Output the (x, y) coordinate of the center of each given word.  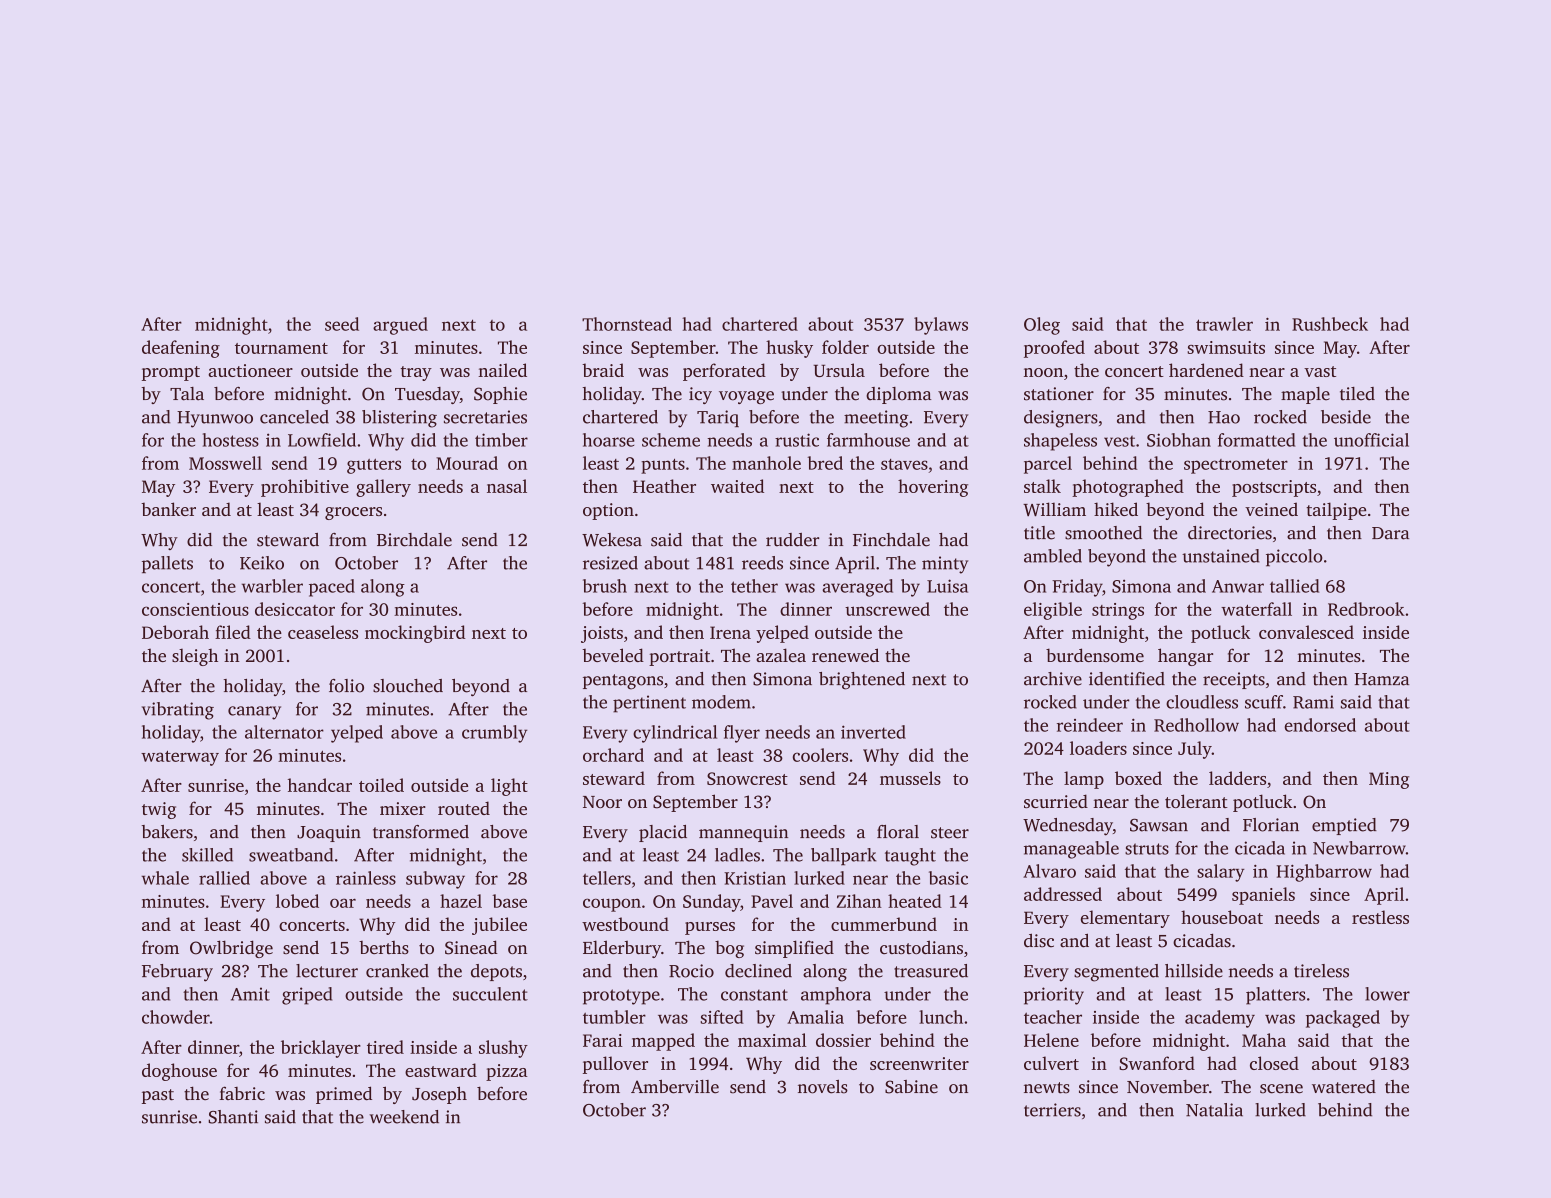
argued (400, 326)
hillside (1194, 971)
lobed (297, 901)
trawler (1224, 324)
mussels (910, 778)
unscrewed (887, 609)
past (158, 1096)
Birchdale (414, 540)
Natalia (1214, 1110)
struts (1147, 849)
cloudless (1202, 702)
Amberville (675, 1087)
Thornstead (627, 324)
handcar (320, 785)
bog (729, 949)
